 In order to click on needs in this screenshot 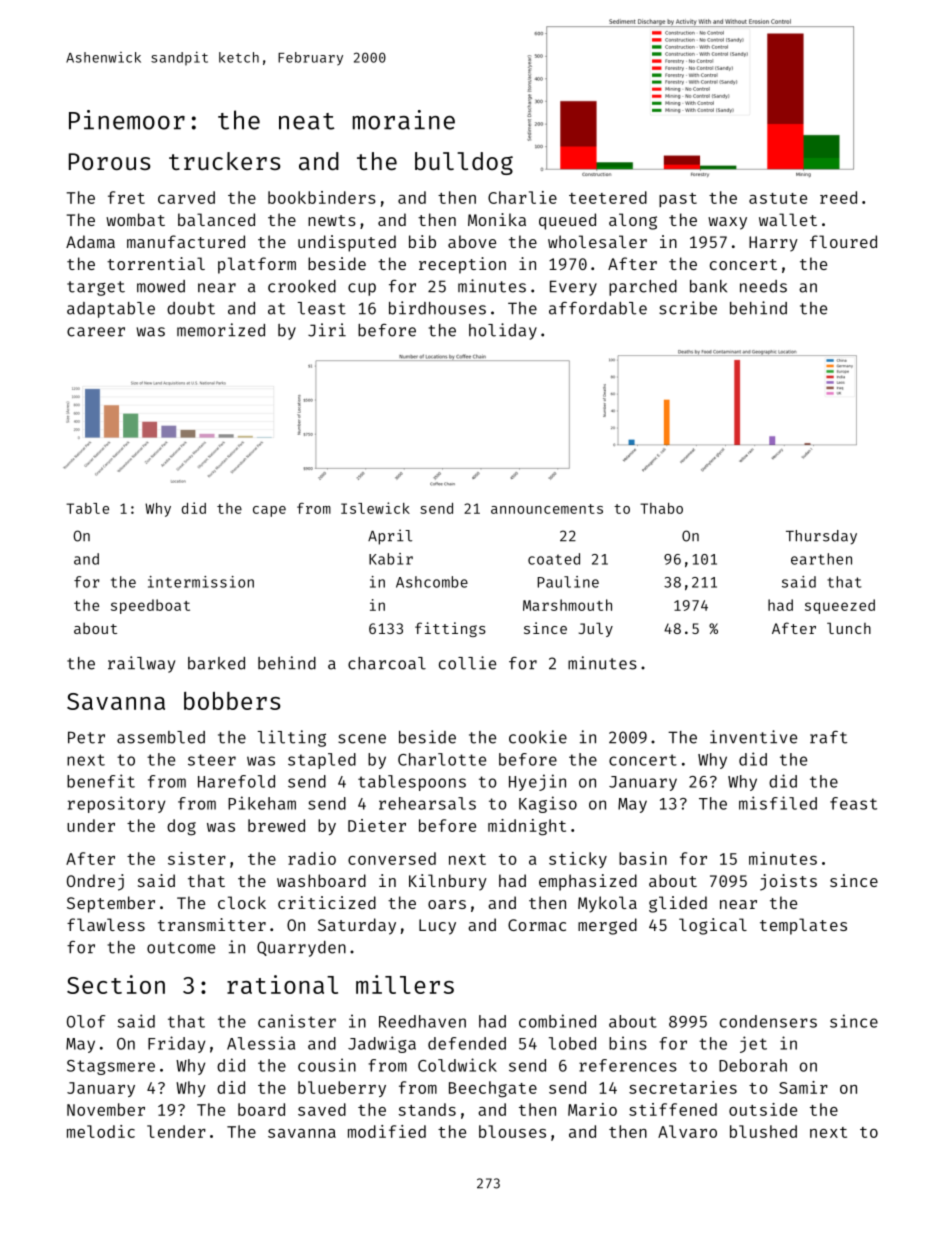, I will do `click(763, 286)`.
